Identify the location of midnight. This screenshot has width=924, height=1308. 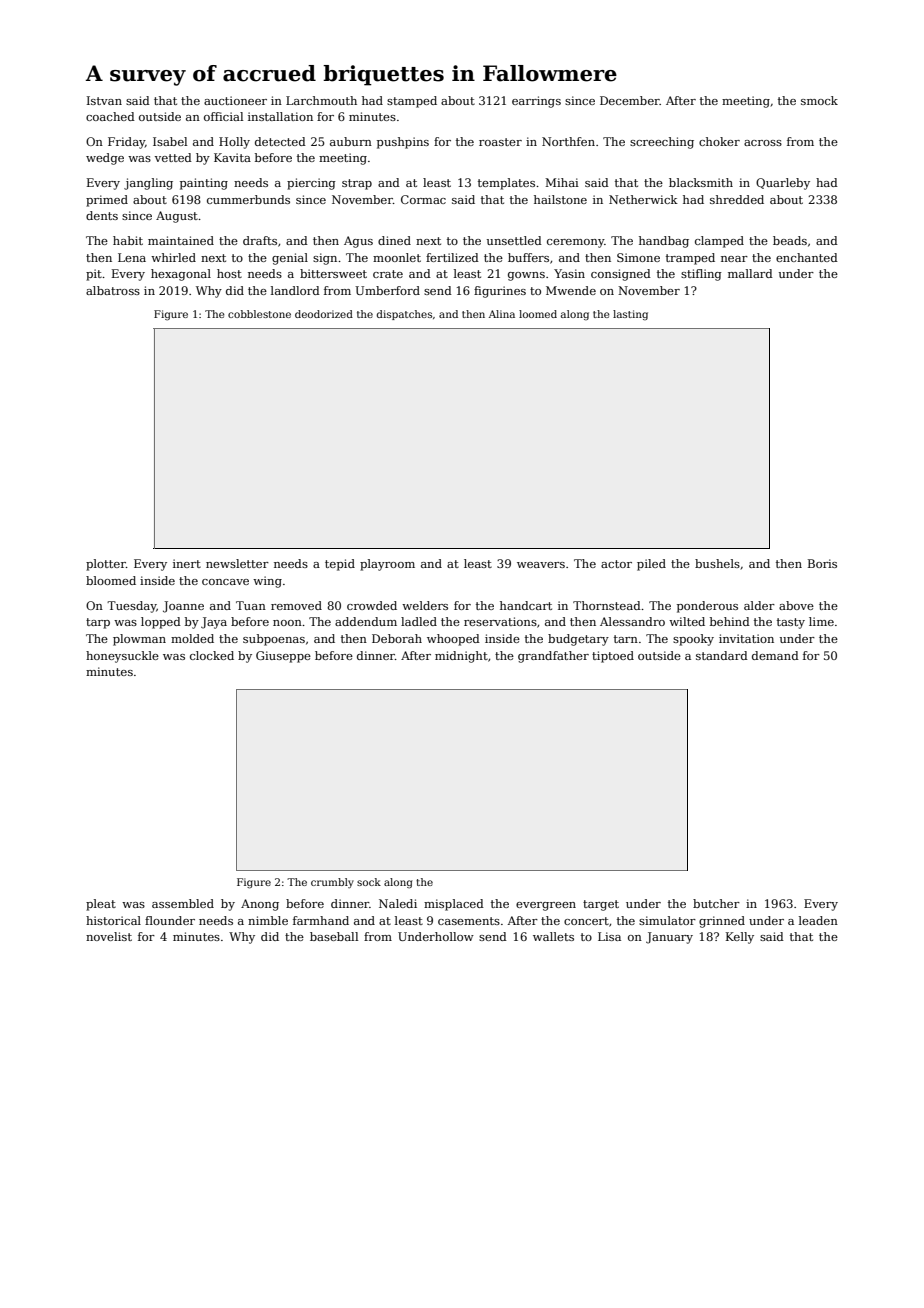
(461, 657).
